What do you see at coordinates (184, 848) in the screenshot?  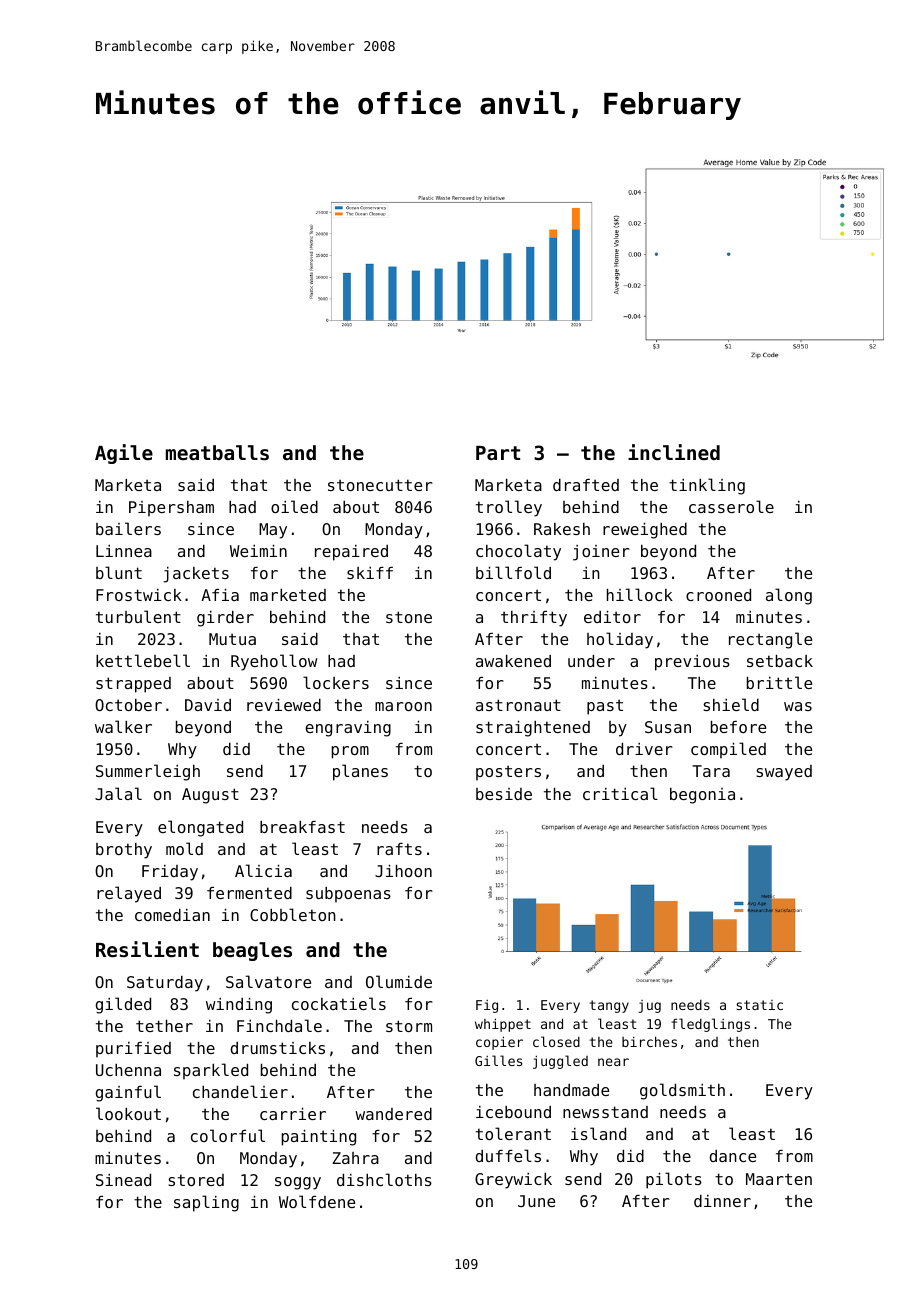 I see `mold` at bounding box center [184, 848].
